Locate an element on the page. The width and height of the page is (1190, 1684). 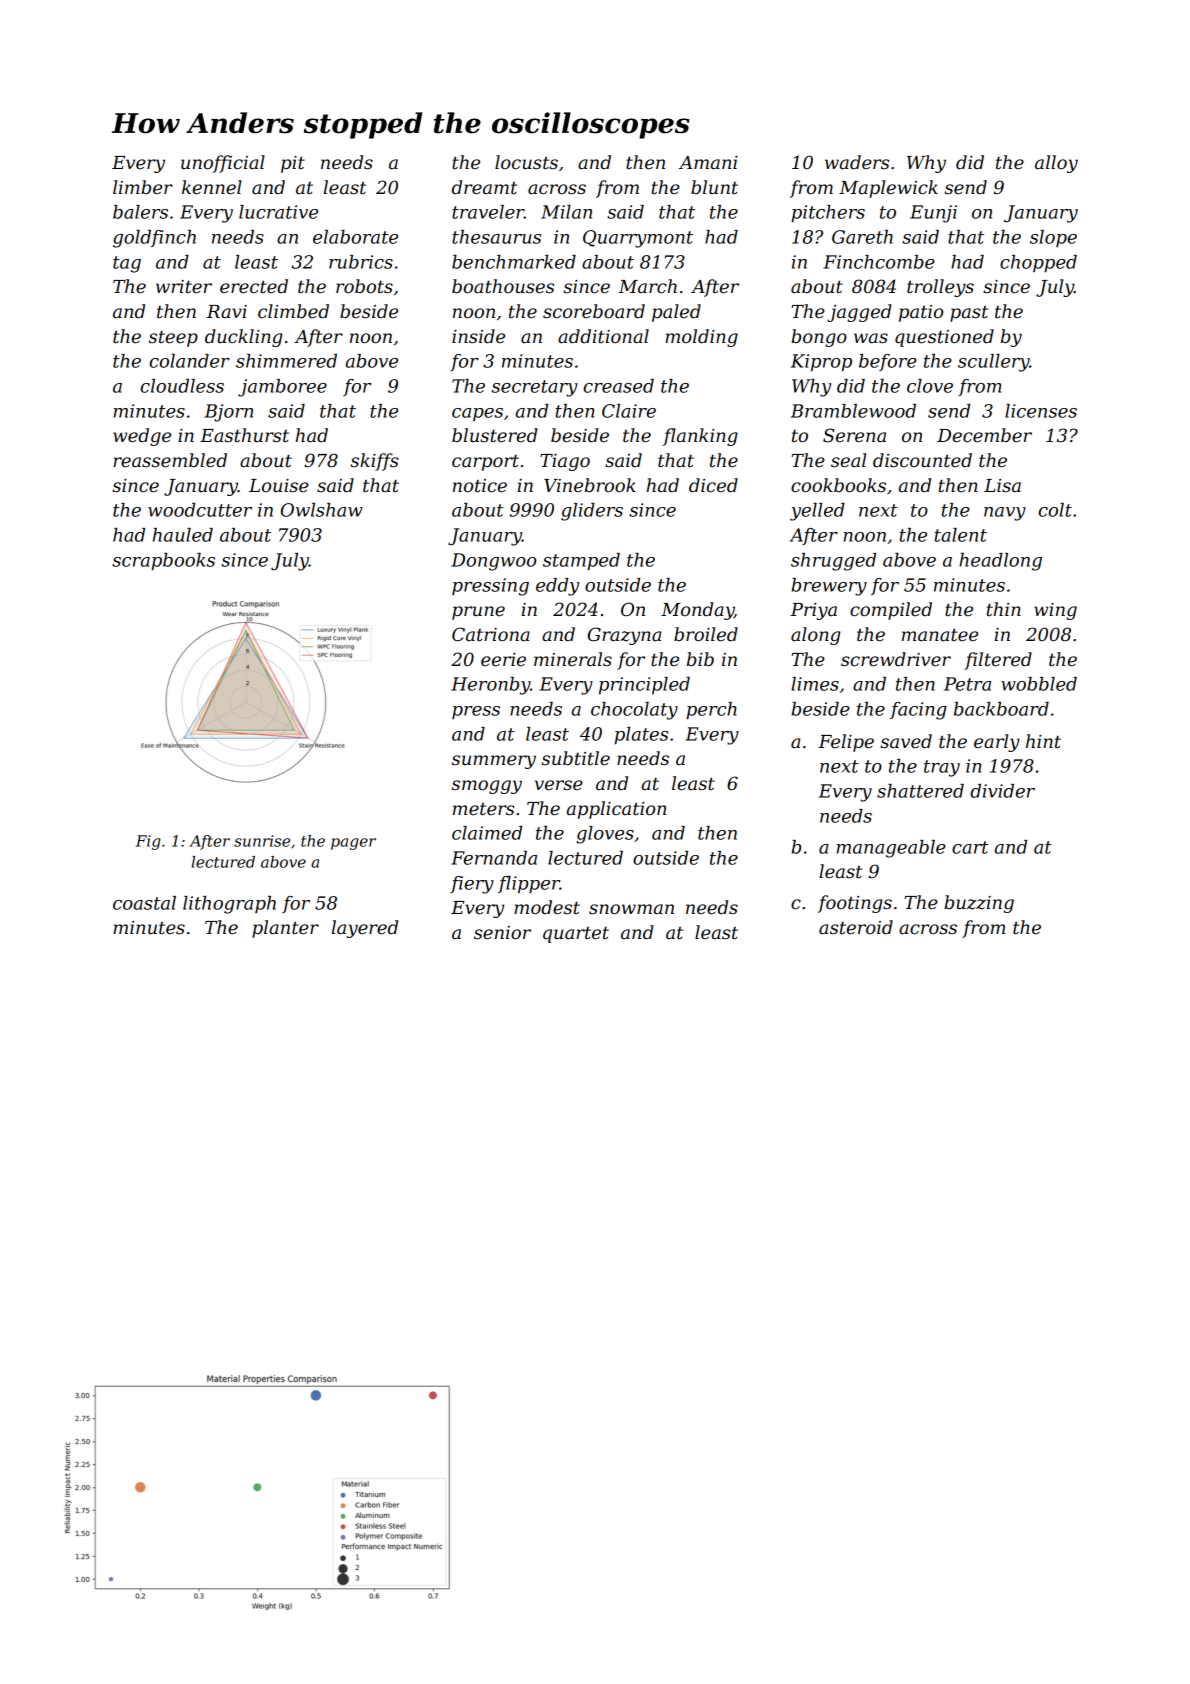
Lisa is located at coordinates (1002, 486).
